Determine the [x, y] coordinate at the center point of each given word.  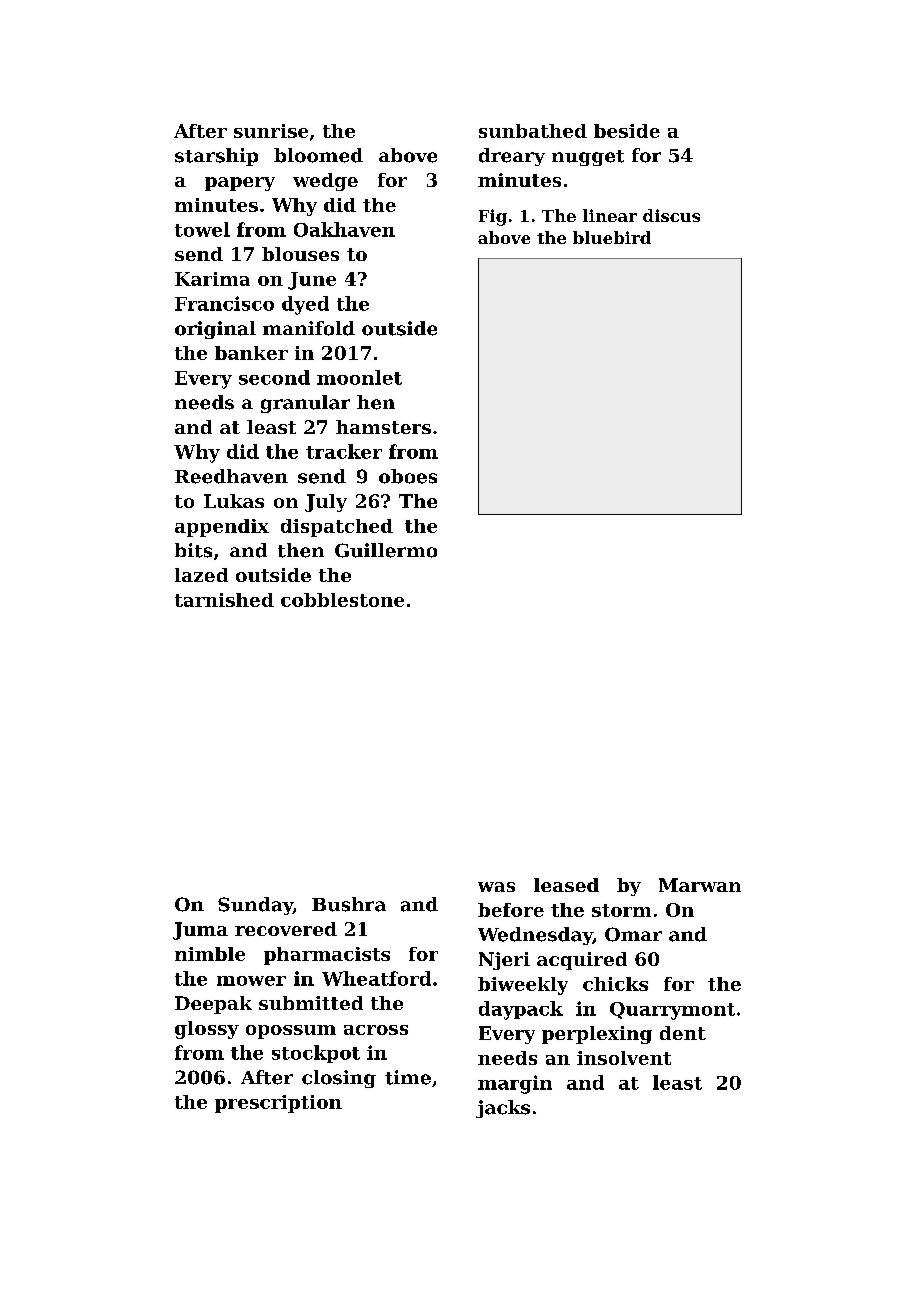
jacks [503, 1109]
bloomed [318, 155]
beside [627, 131]
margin [515, 1084]
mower [251, 981]
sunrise [271, 131]
